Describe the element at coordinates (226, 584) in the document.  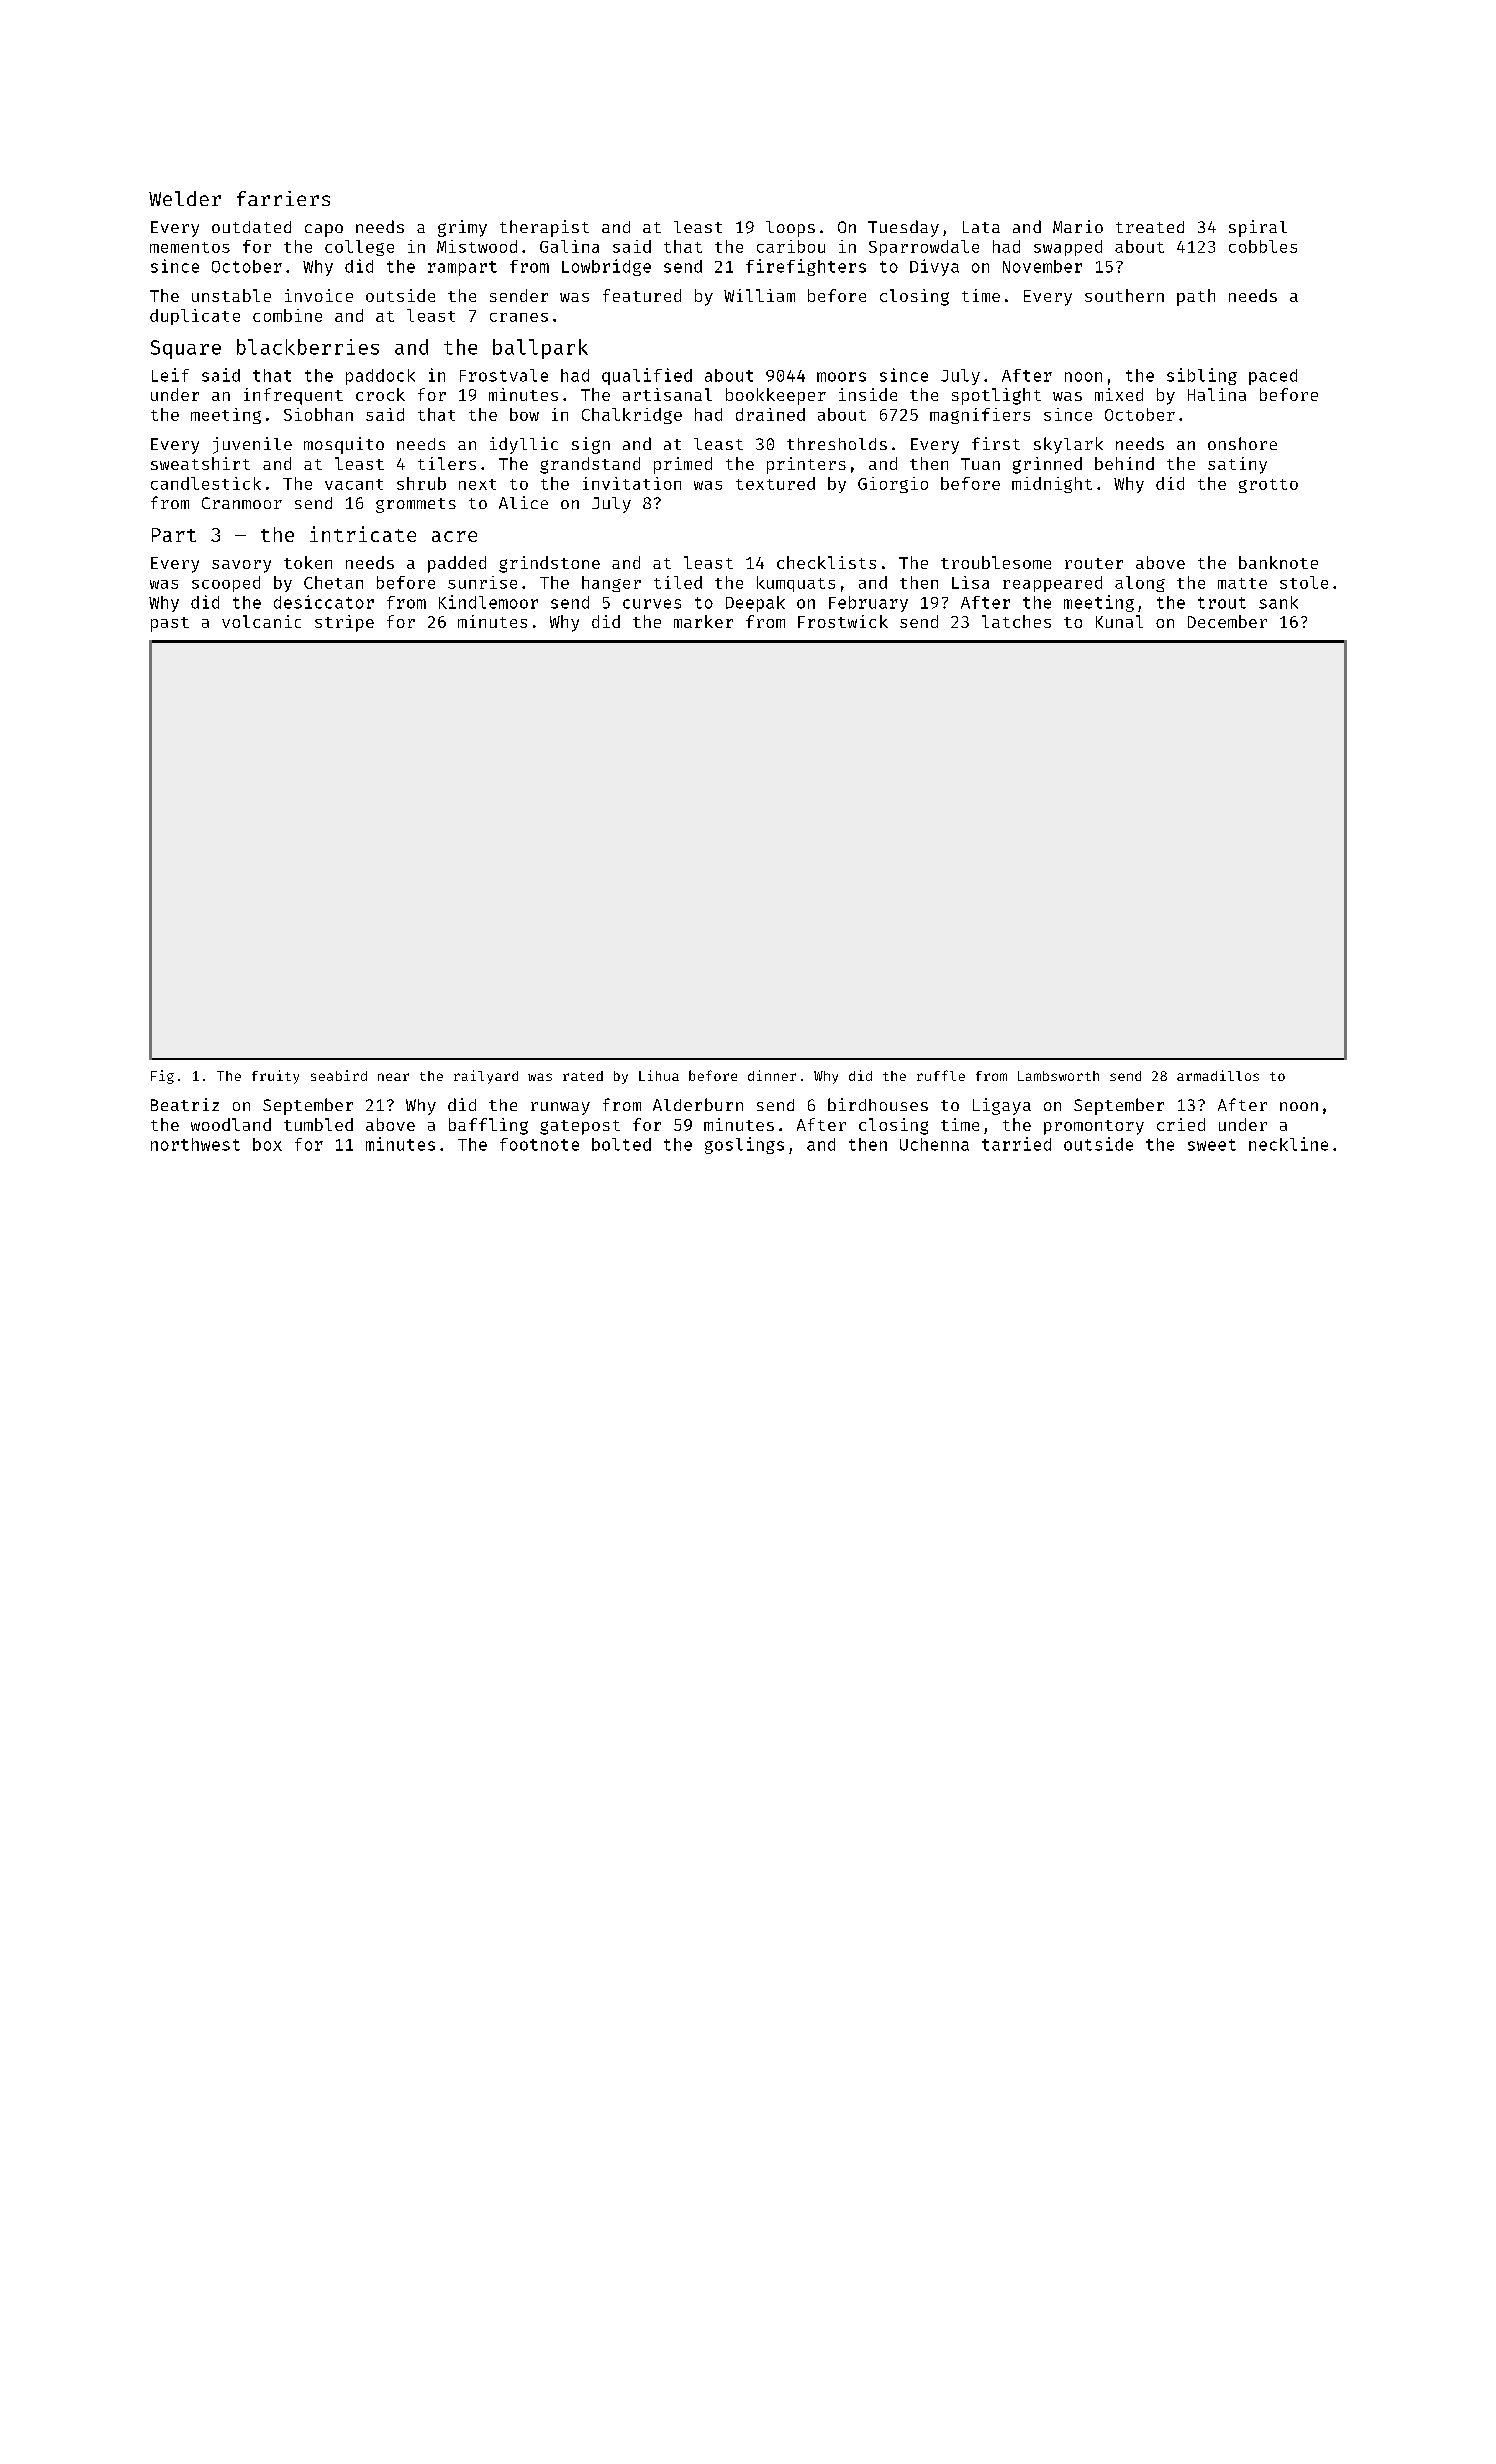
I see `scooped` at that location.
